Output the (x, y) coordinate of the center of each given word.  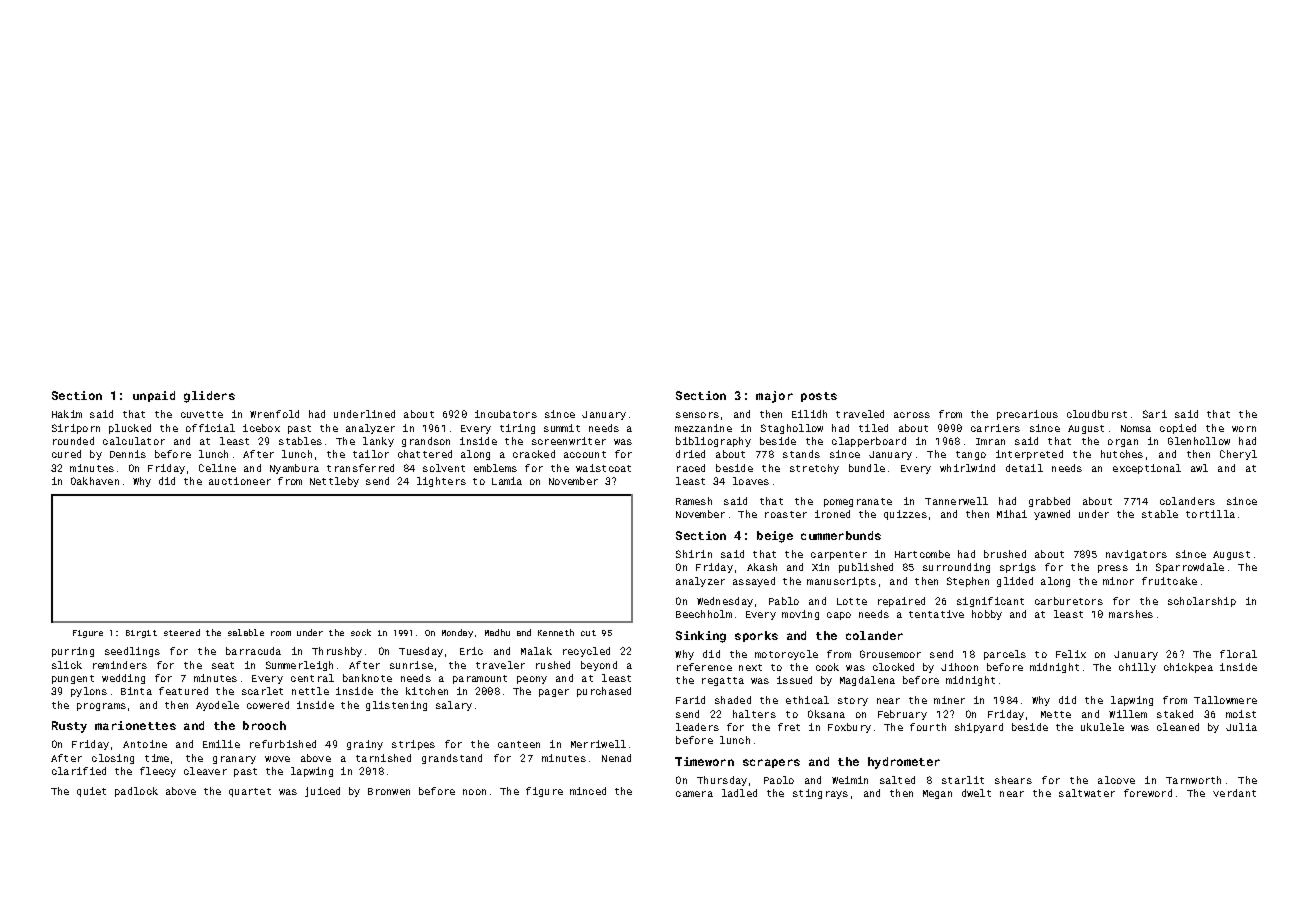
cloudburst (1097, 414)
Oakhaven (95, 481)
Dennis (128, 454)
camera (694, 794)
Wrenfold (274, 414)
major (774, 397)
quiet (91, 792)
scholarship (1202, 602)
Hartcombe (922, 554)
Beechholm (704, 614)
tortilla (1210, 514)
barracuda (253, 651)
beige (775, 537)
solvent (444, 468)
